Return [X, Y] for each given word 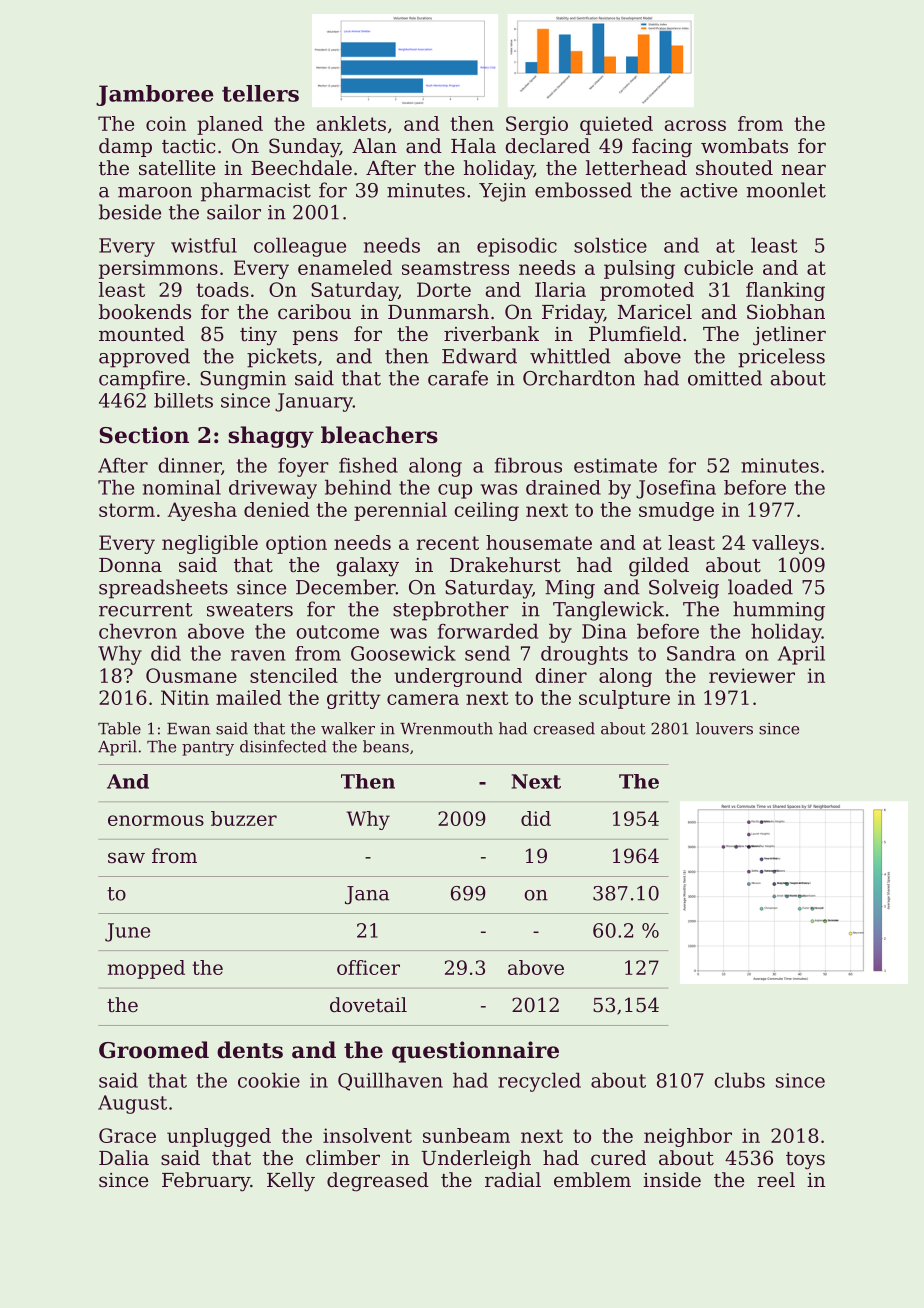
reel [776, 1180]
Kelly [291, 1182]
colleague [300, 247]
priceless [781, 358]
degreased [378, 1182]
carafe [458, 378]
